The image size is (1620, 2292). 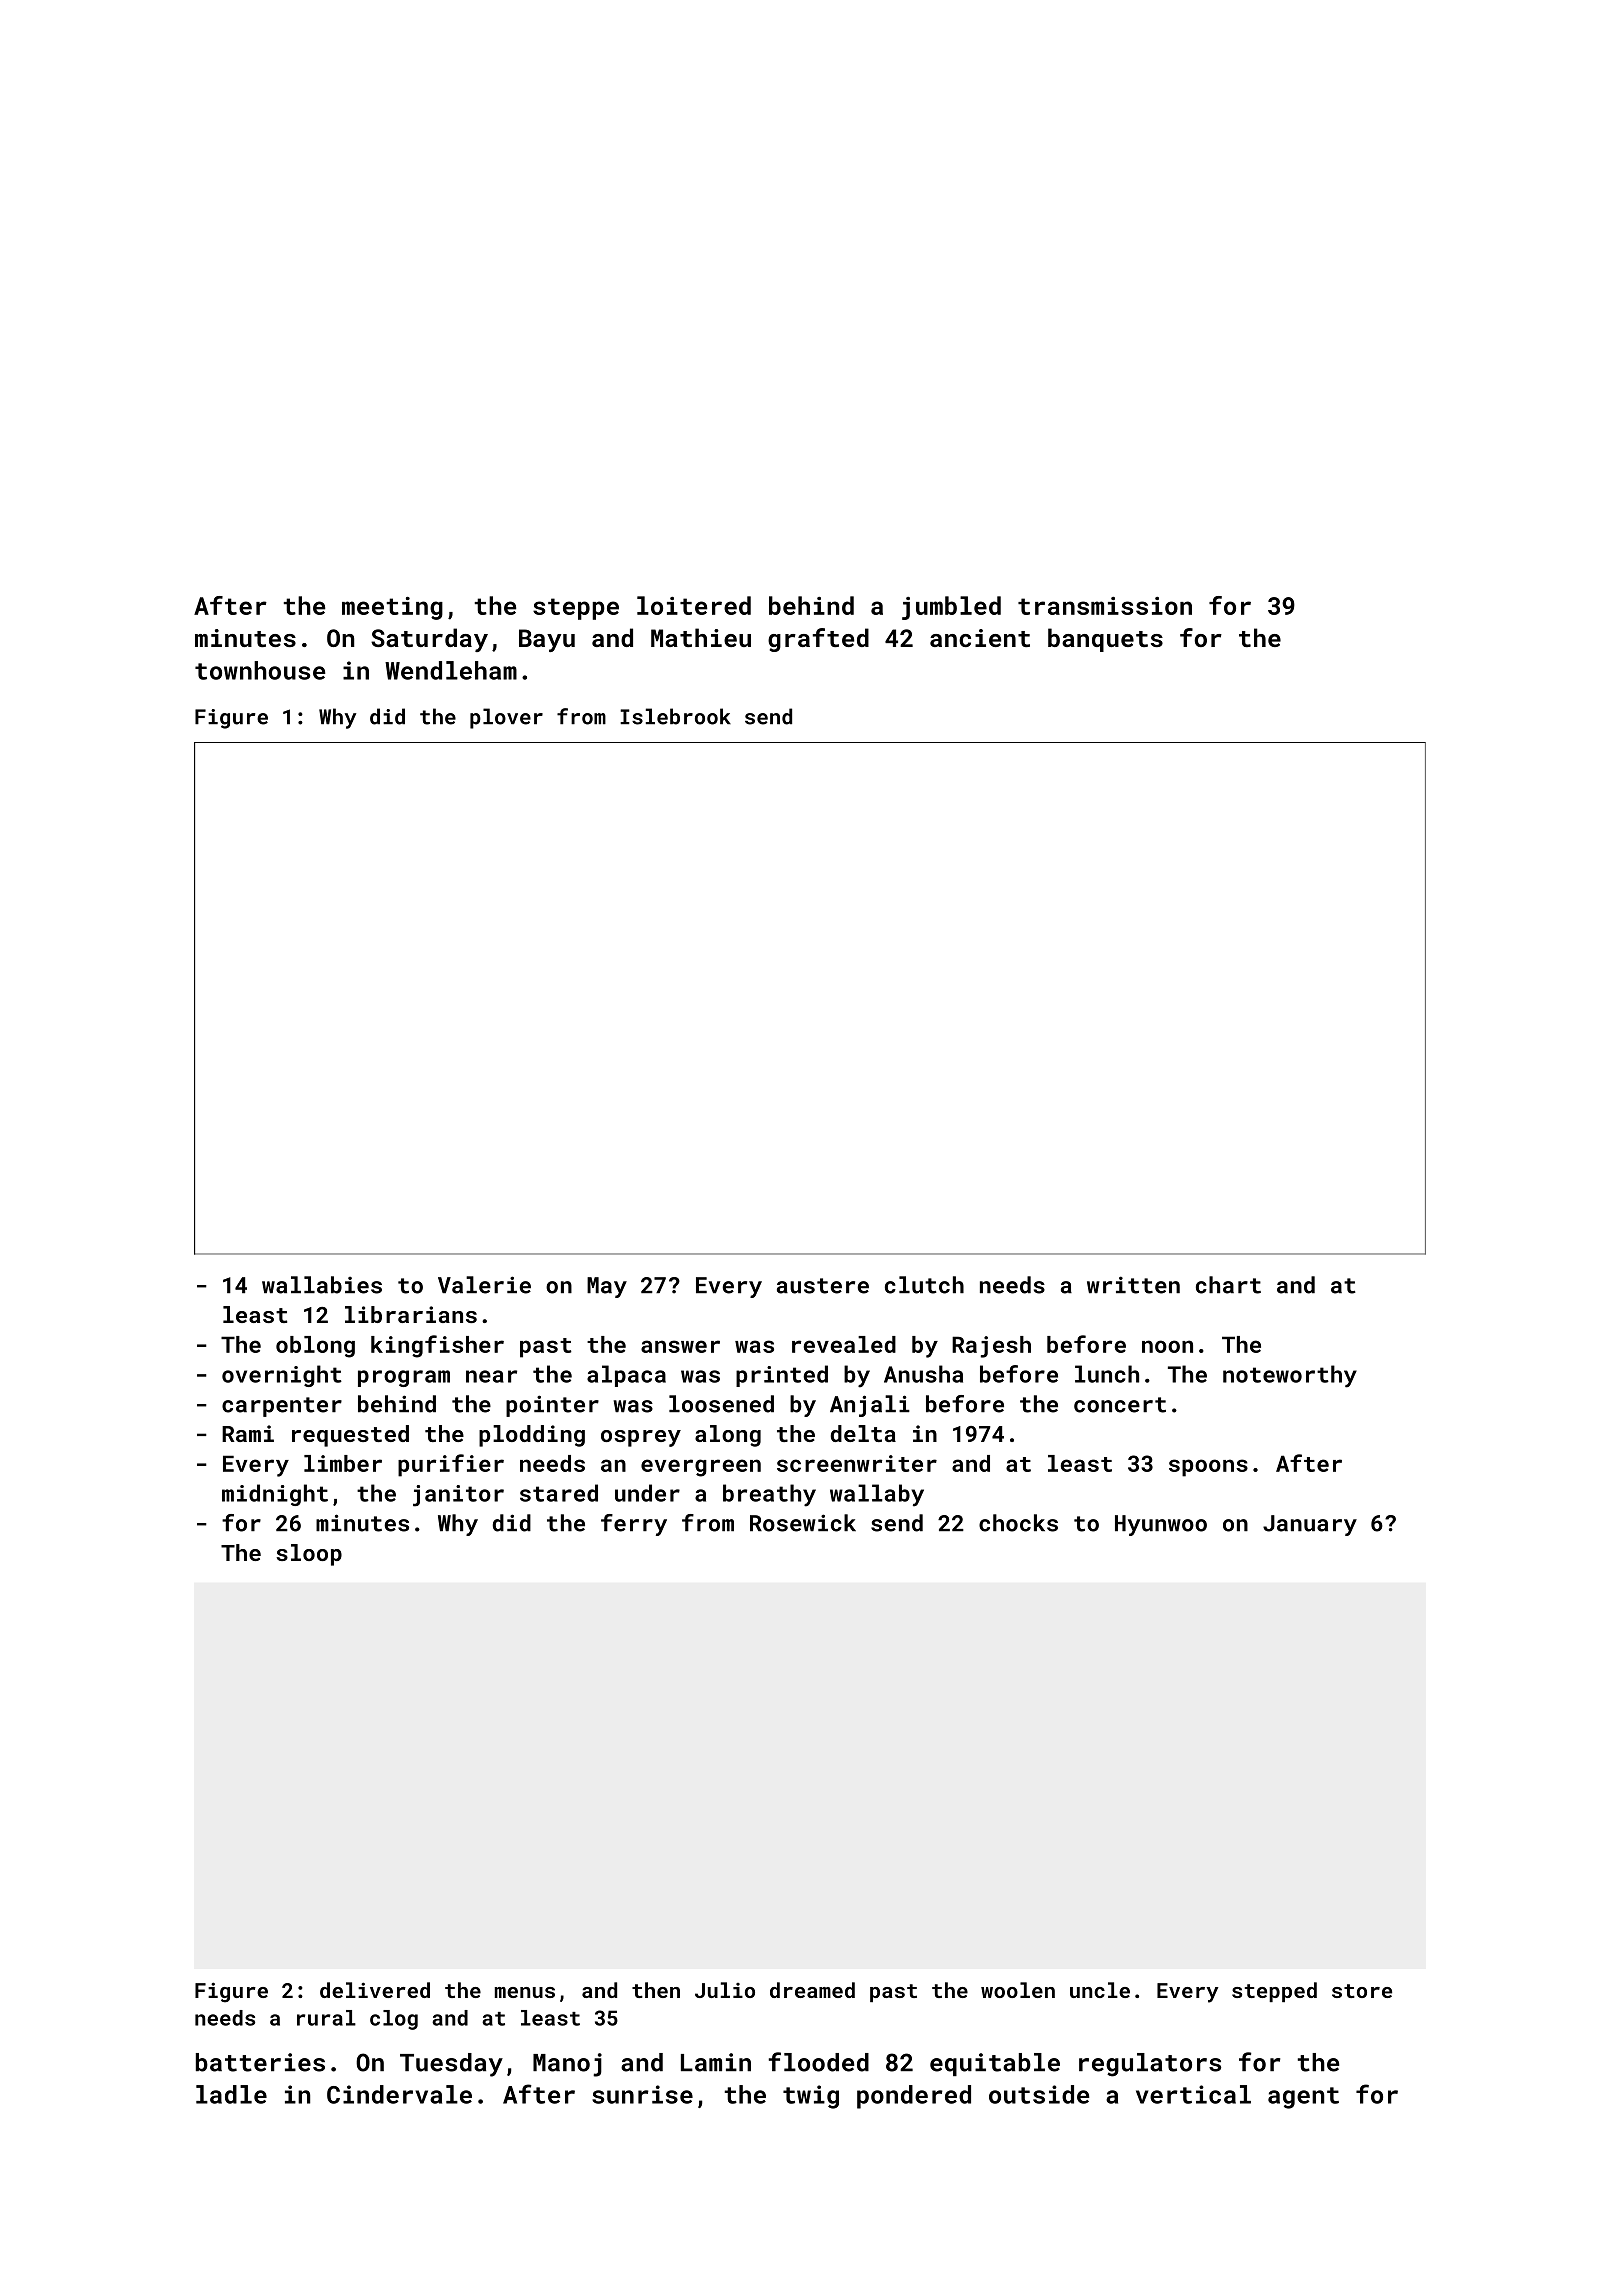 What do you see at coordinates (823, 1286) in the document?
I see `austere` at bounding box center [823, 1286].
